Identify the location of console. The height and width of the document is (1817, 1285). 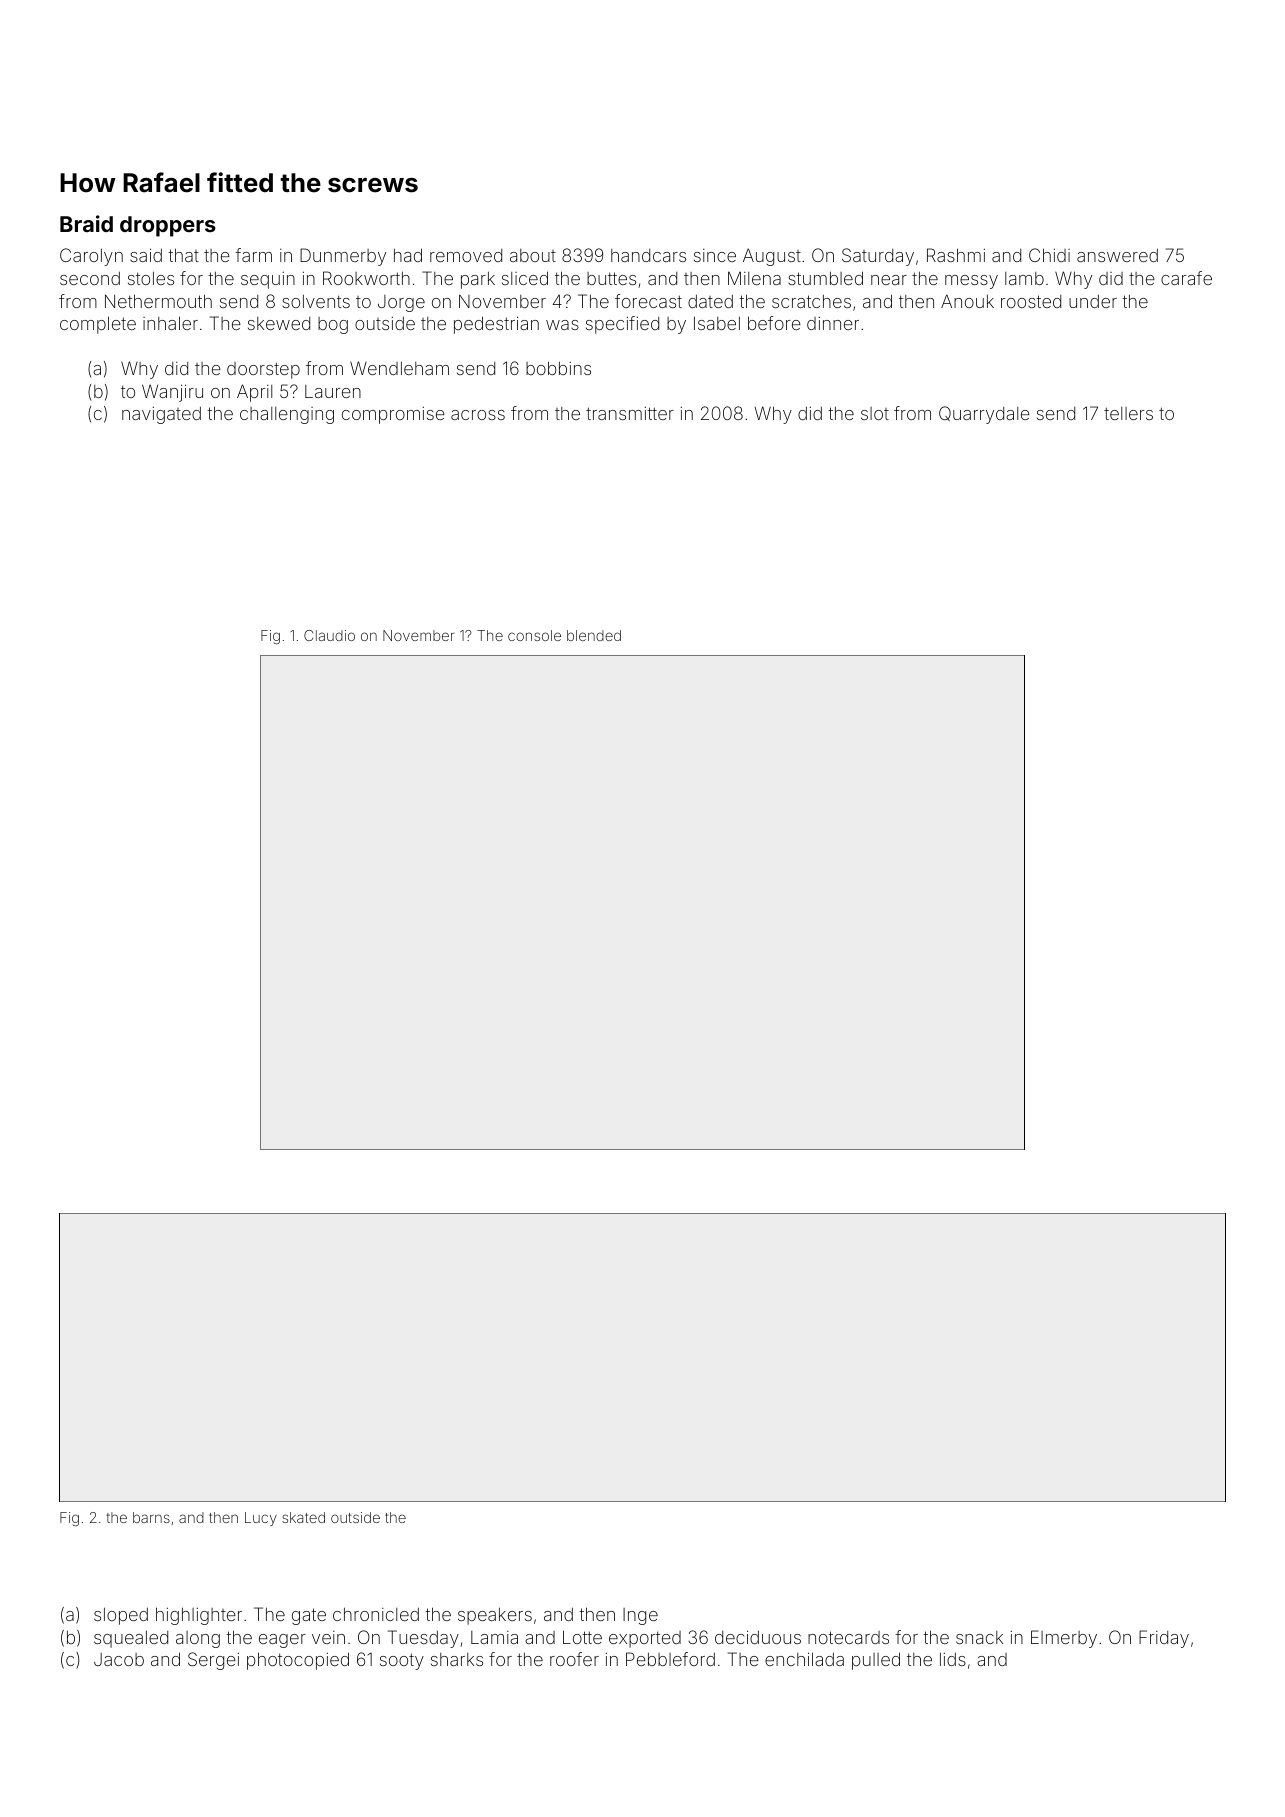
(534, 635).
